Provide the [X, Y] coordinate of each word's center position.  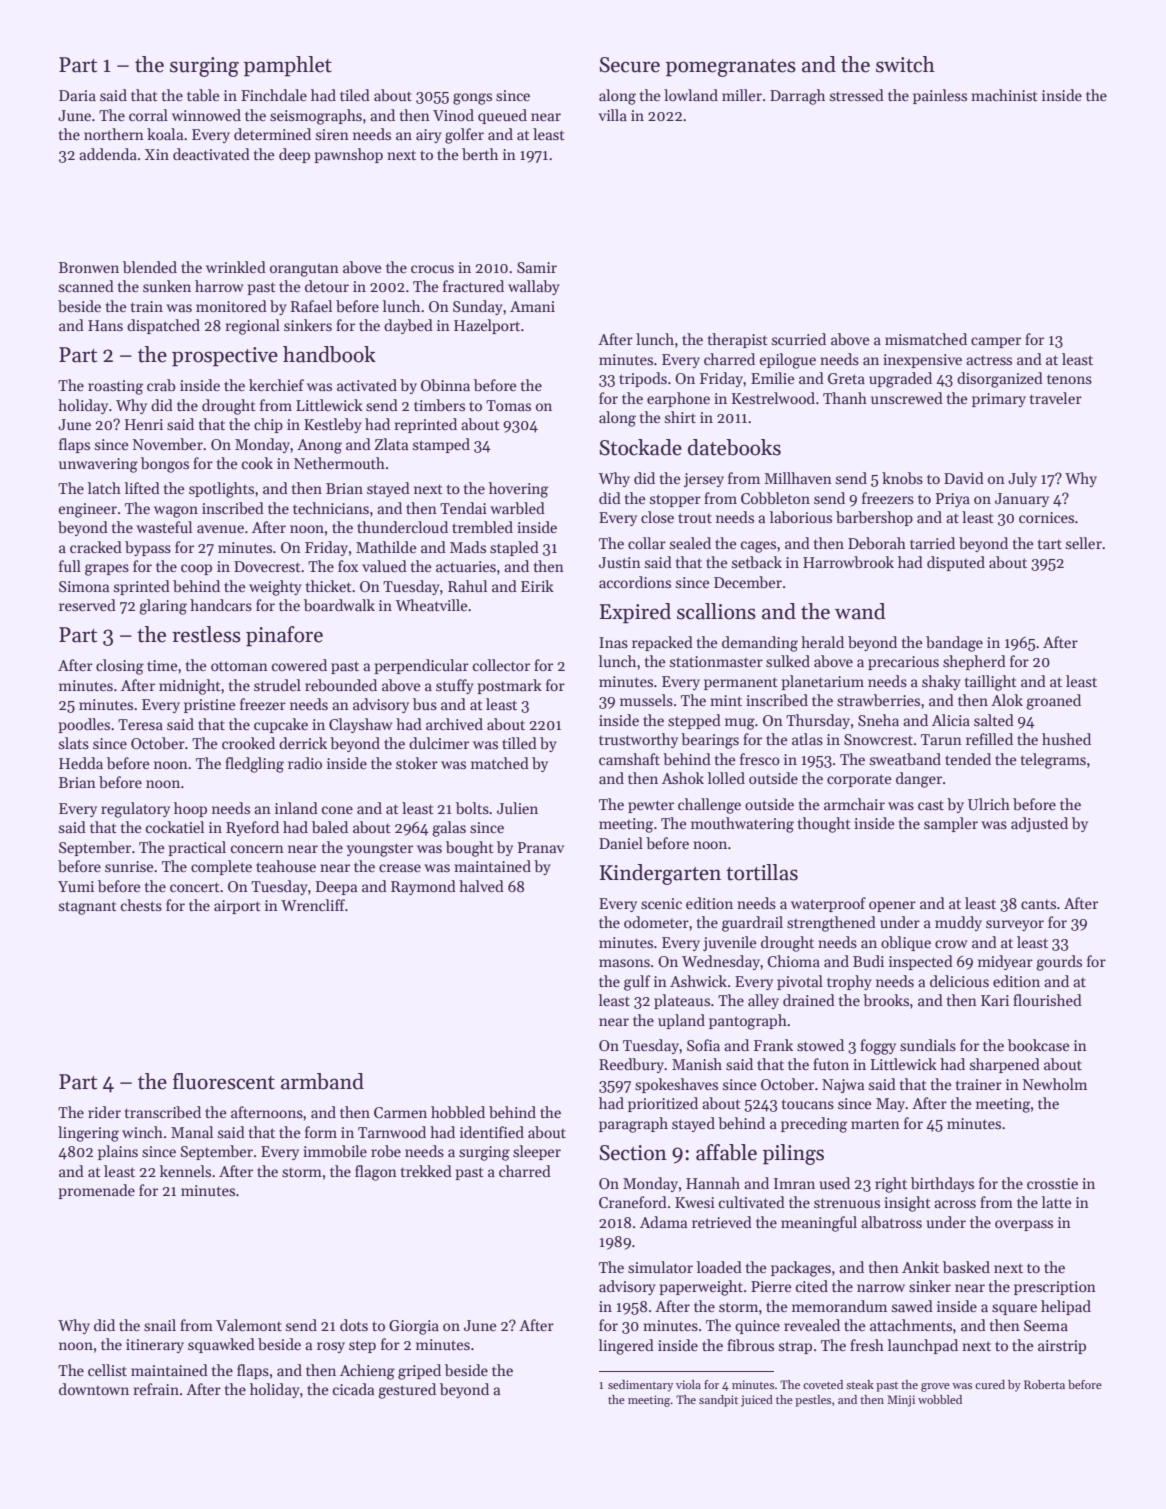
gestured [407, 1391]
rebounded [341, 685]
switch [905, 64]
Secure [629, 65]
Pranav [541, 847]
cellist [107, 1370]
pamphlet [288, 66]
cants [1038, 904]
